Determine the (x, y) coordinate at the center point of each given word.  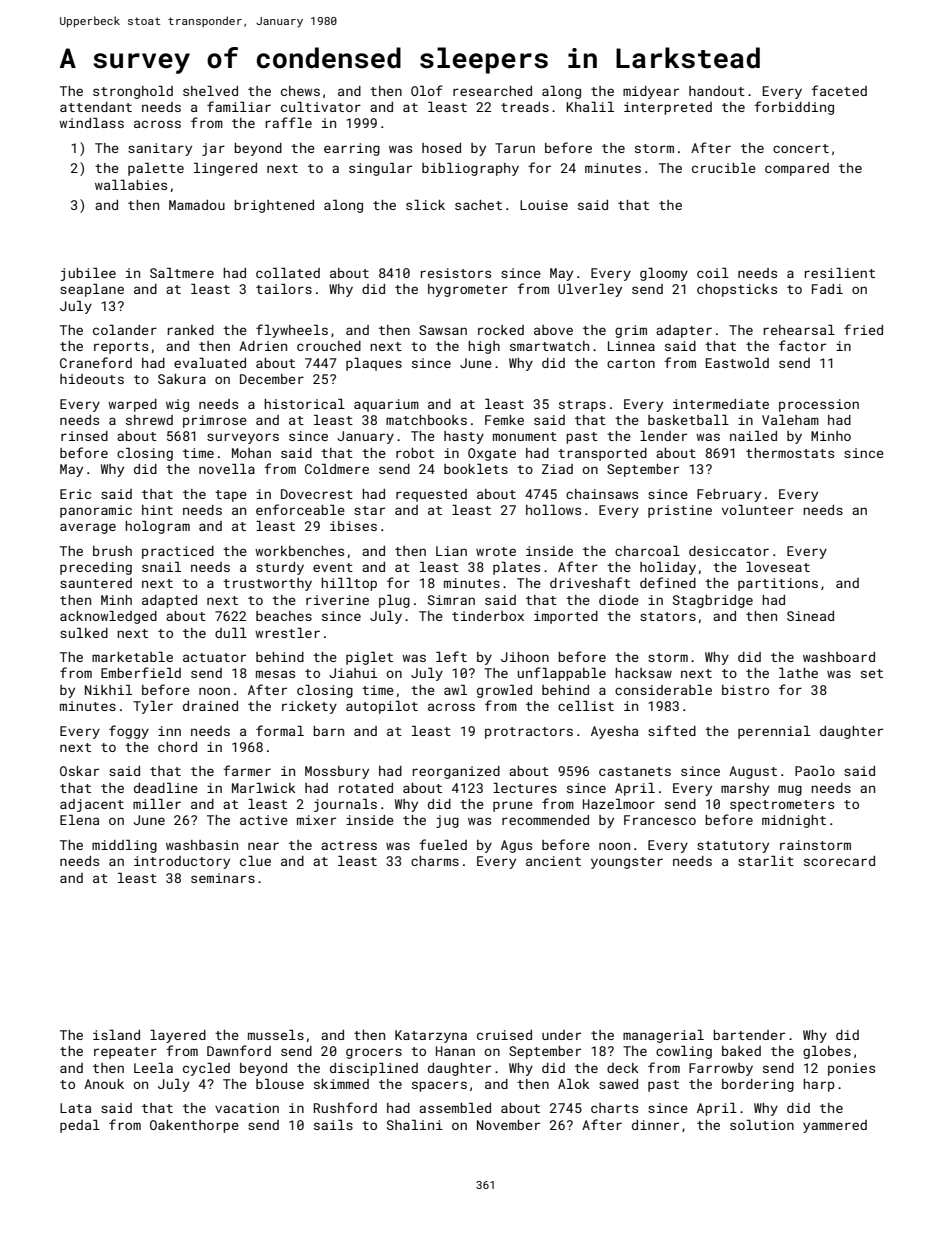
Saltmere (182, 273)
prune (513, 806)
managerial (663, 1036)
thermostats (790, 453)
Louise (544, 205)
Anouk (104, 1084)
